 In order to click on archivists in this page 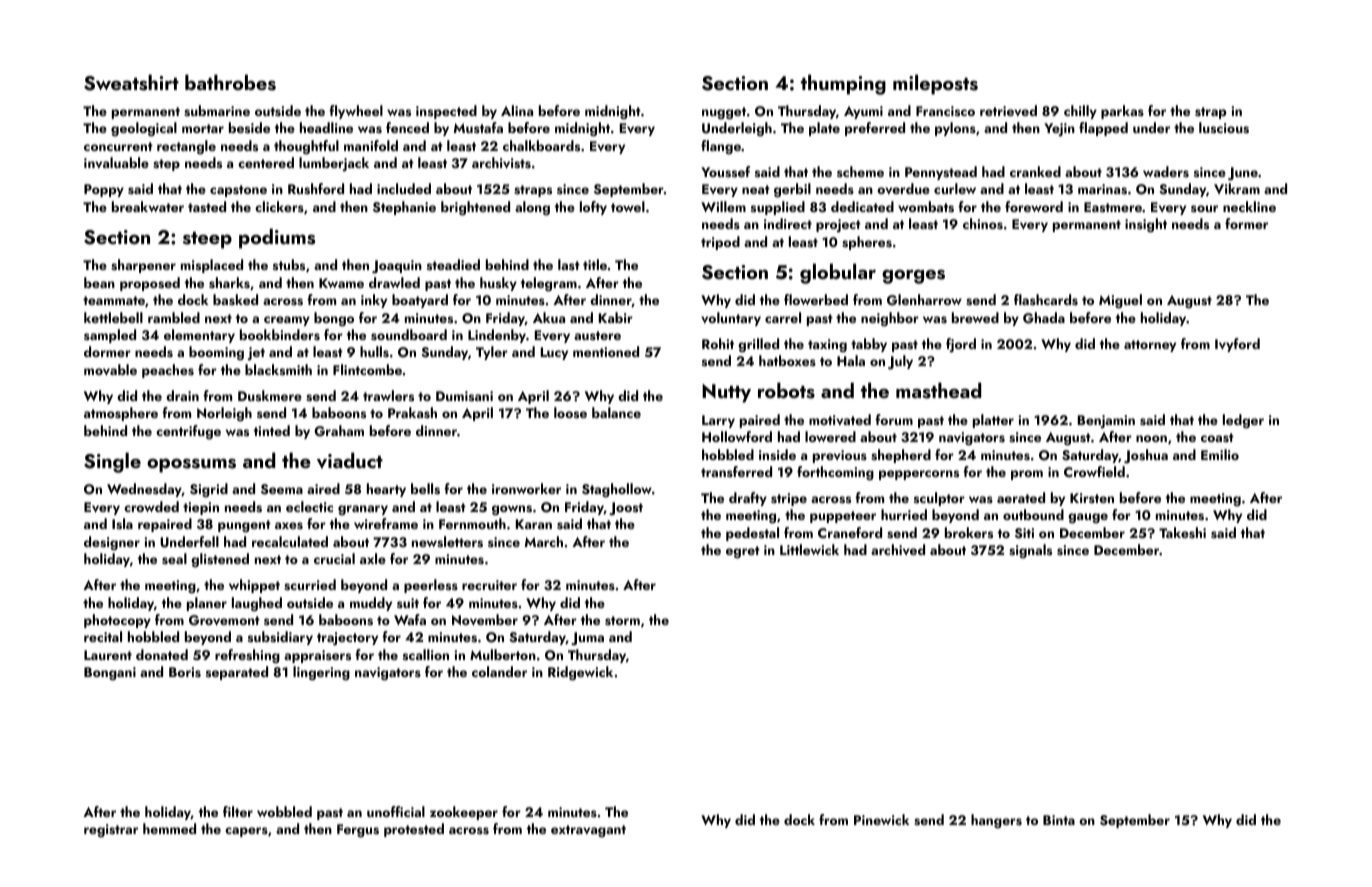, I will do `click(501, 163)`.
